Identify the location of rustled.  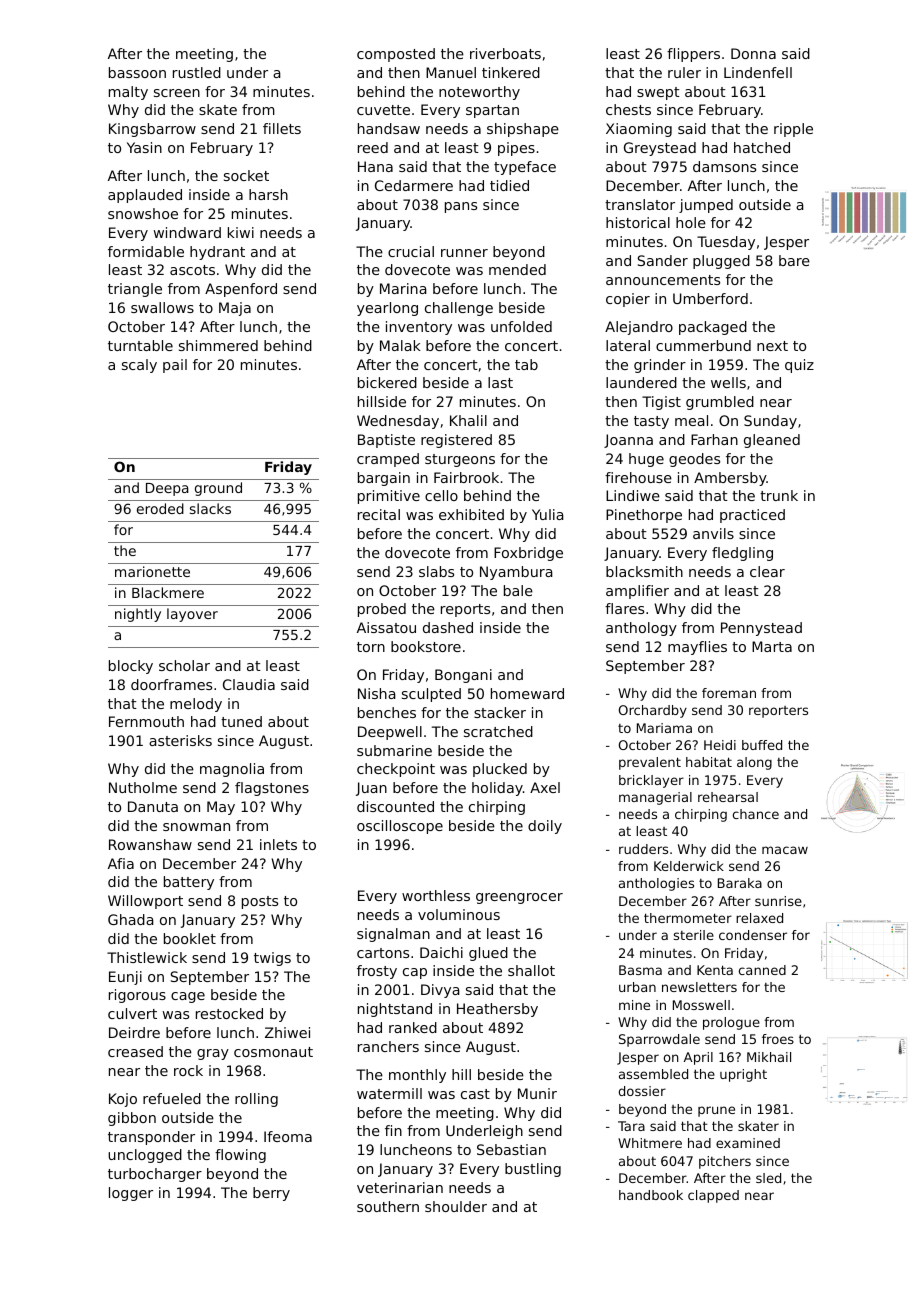
(197, 72).
